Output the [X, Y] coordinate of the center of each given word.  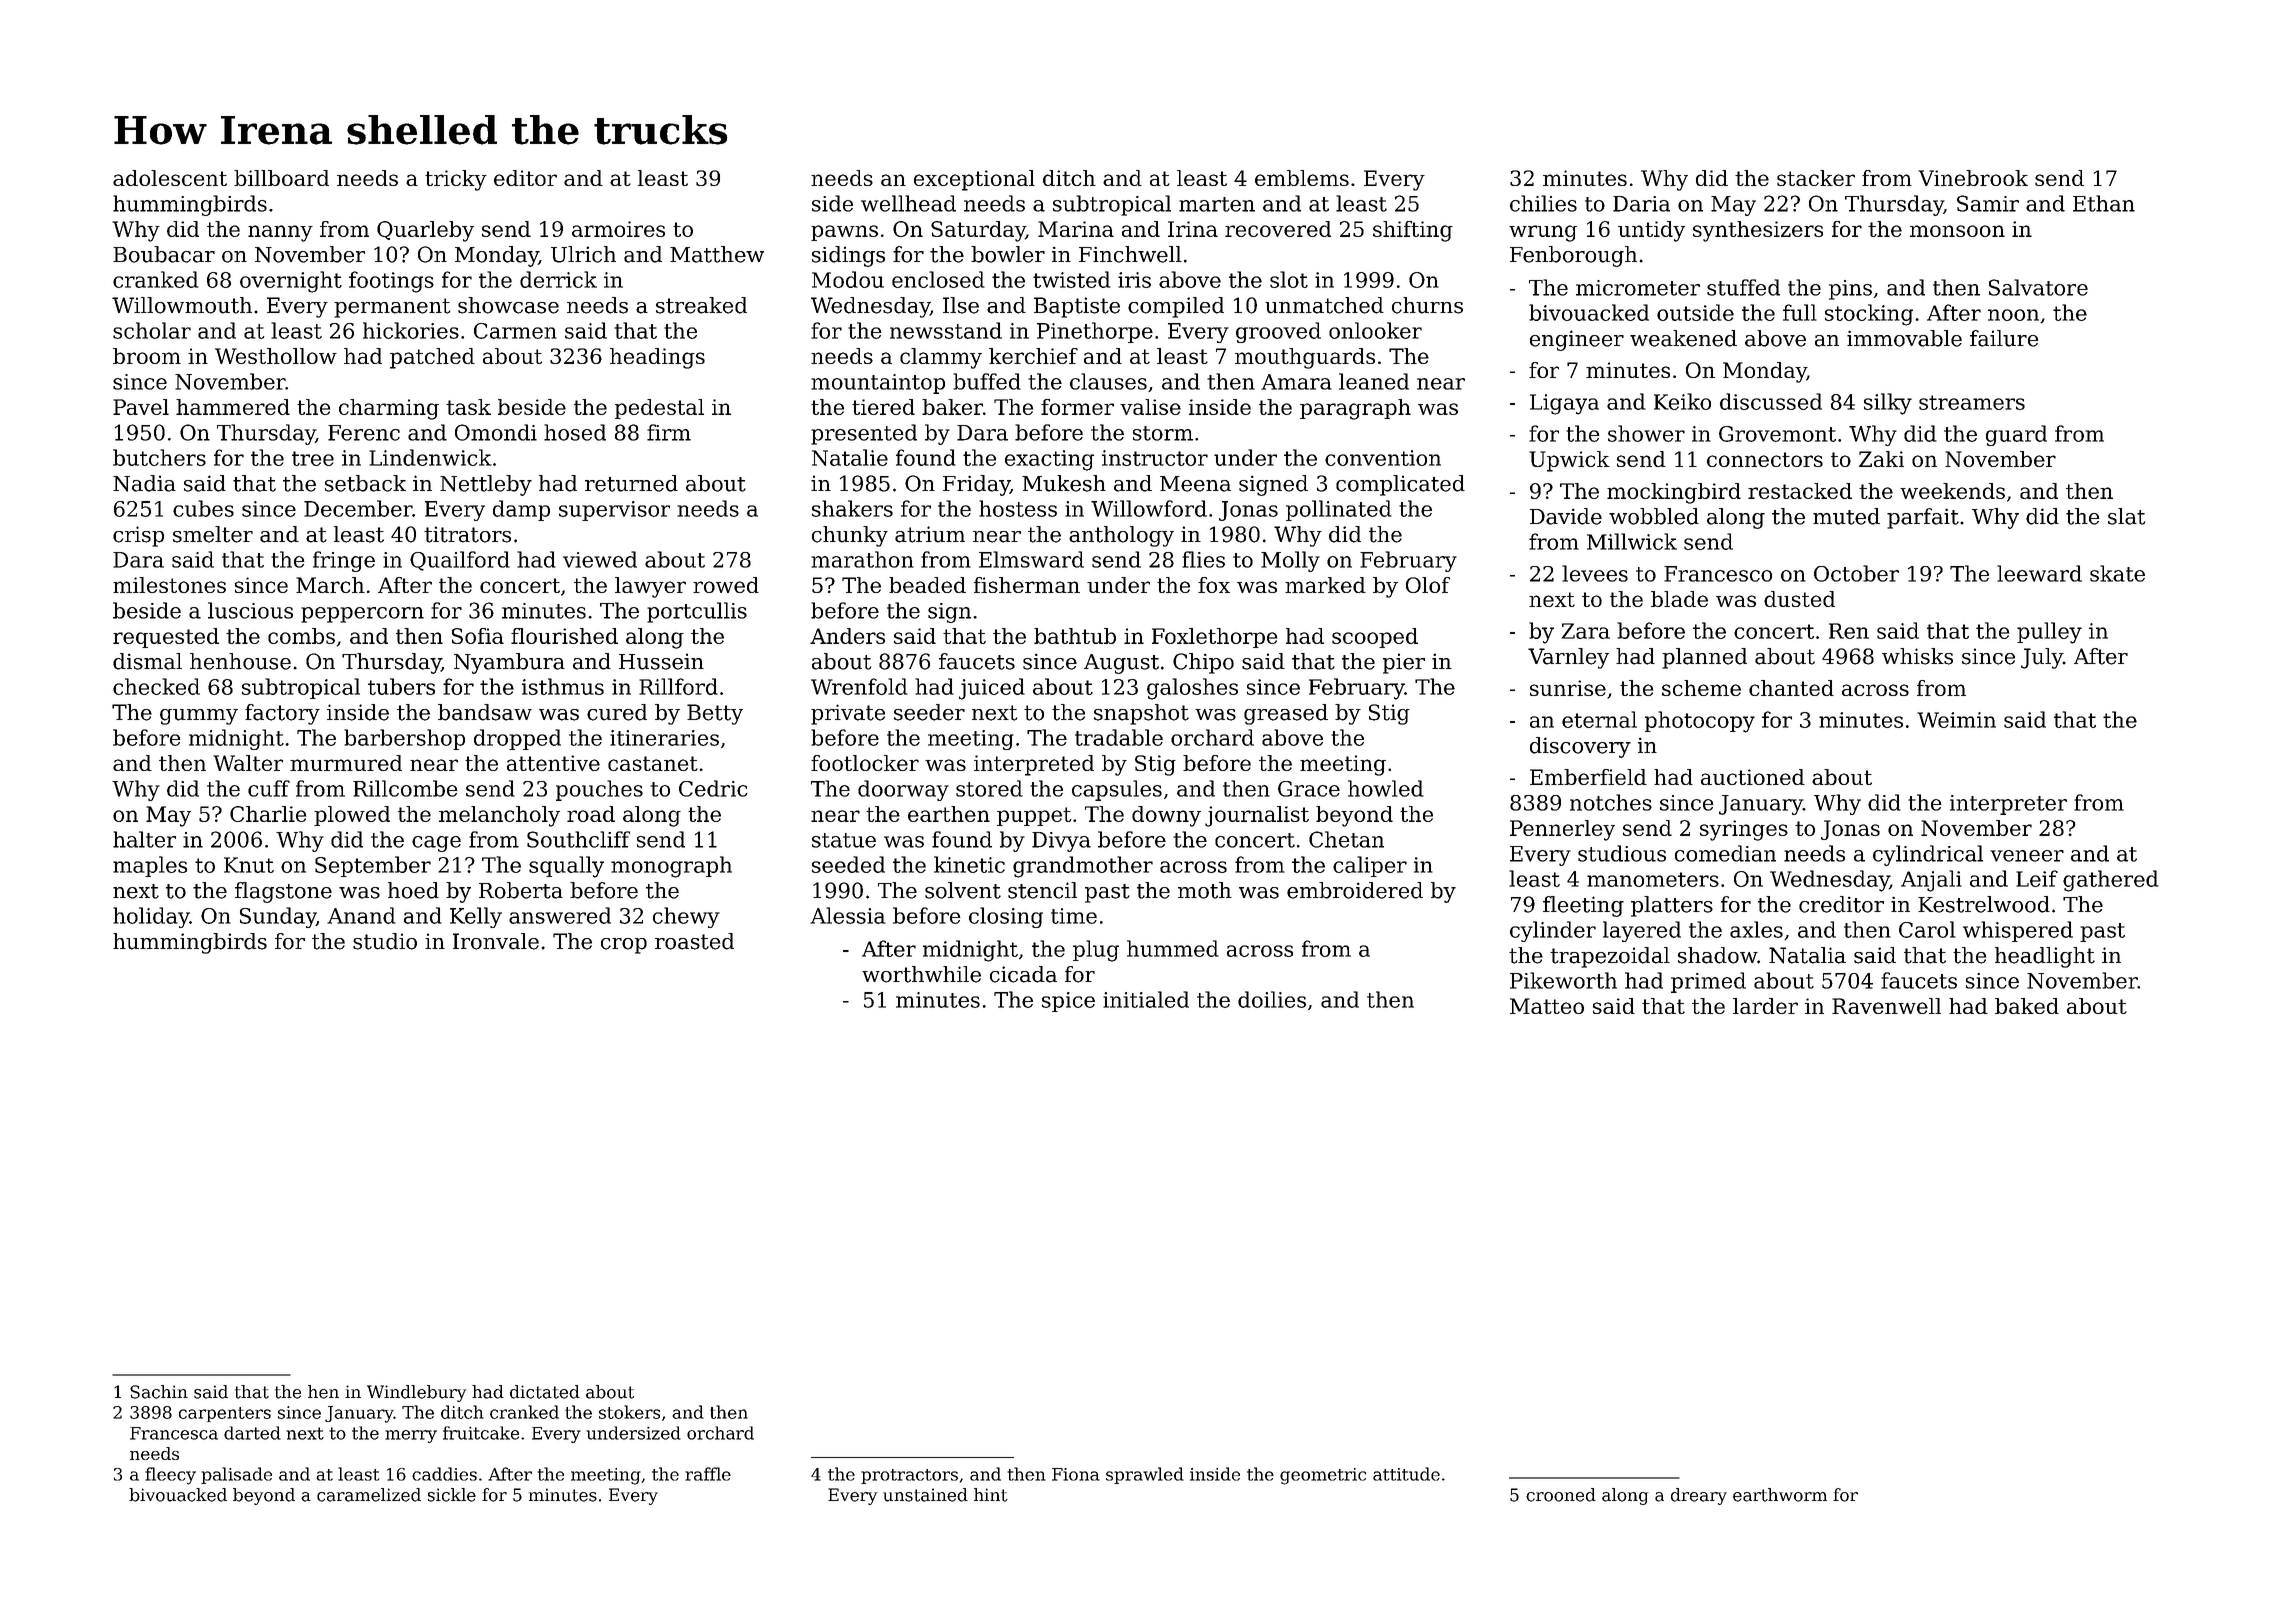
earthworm [1780, 1495]
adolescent [170, 178]
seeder [929, 712]
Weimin [1956, 720]
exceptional [974, 180]
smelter [213, 534]
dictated [545, 1392]
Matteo [1547, 1006]
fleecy [170, 1476]
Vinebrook [1973, 178]
